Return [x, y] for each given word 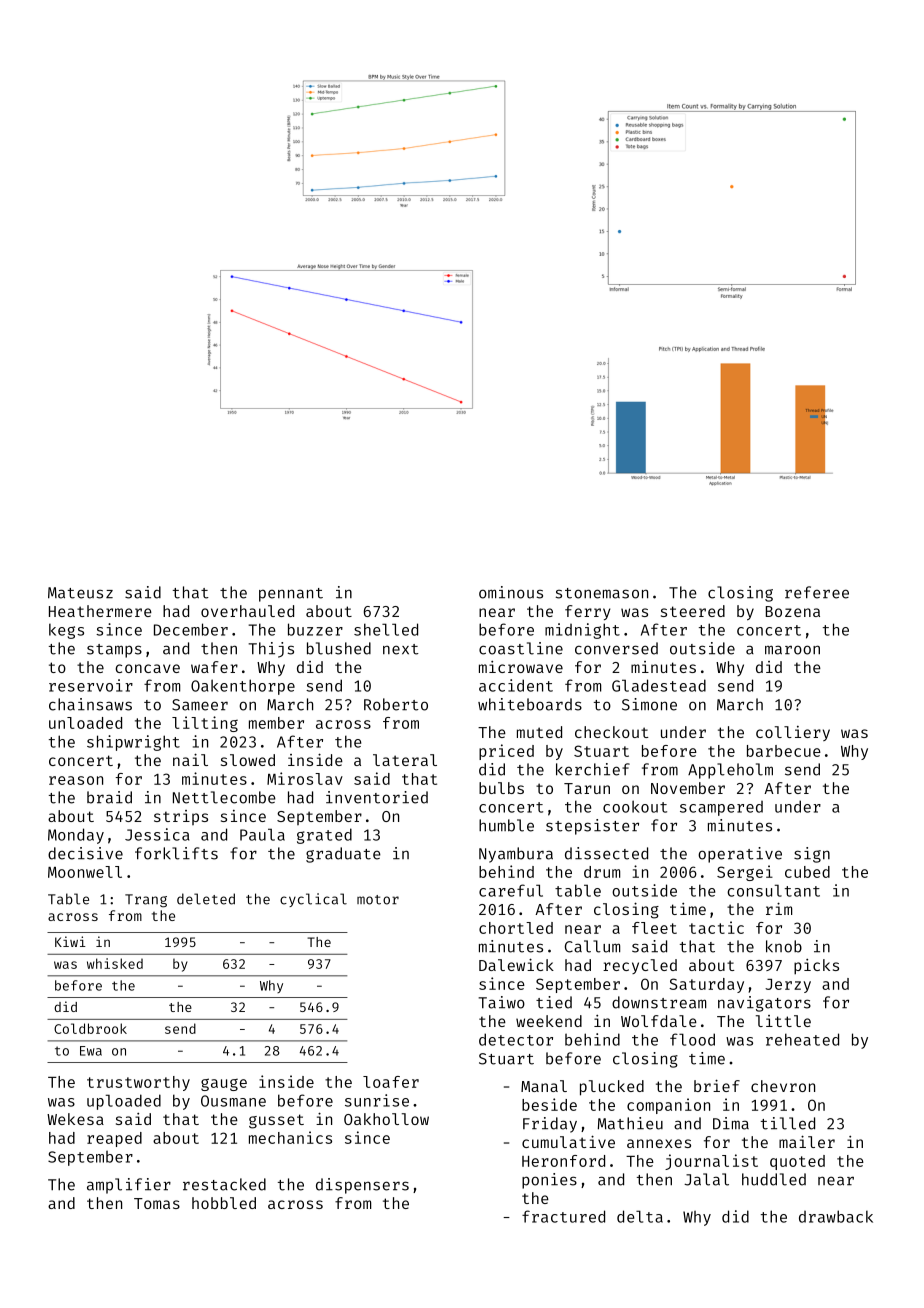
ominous [511, 592]
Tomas [157, 1203]
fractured [563, 1216]
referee [817, 592]
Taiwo [501, 1002]
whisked [115, 963]
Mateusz [80, 593]
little [783, 1021]
